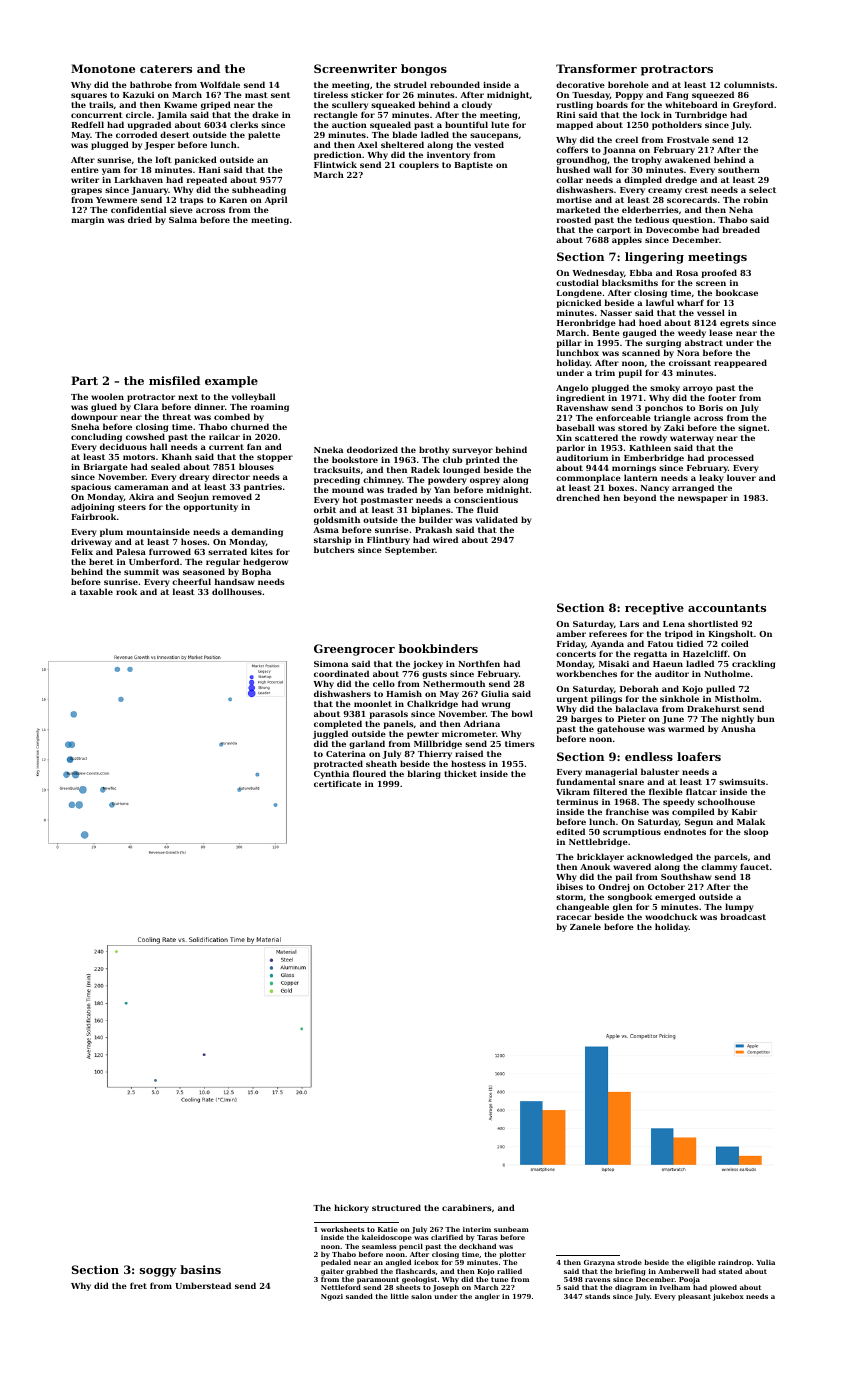 The width and height of the screenshot is (849, 1400). Describe the element at coordinates (103, 68) in the screenshot. I see `Monotone` at that location.
